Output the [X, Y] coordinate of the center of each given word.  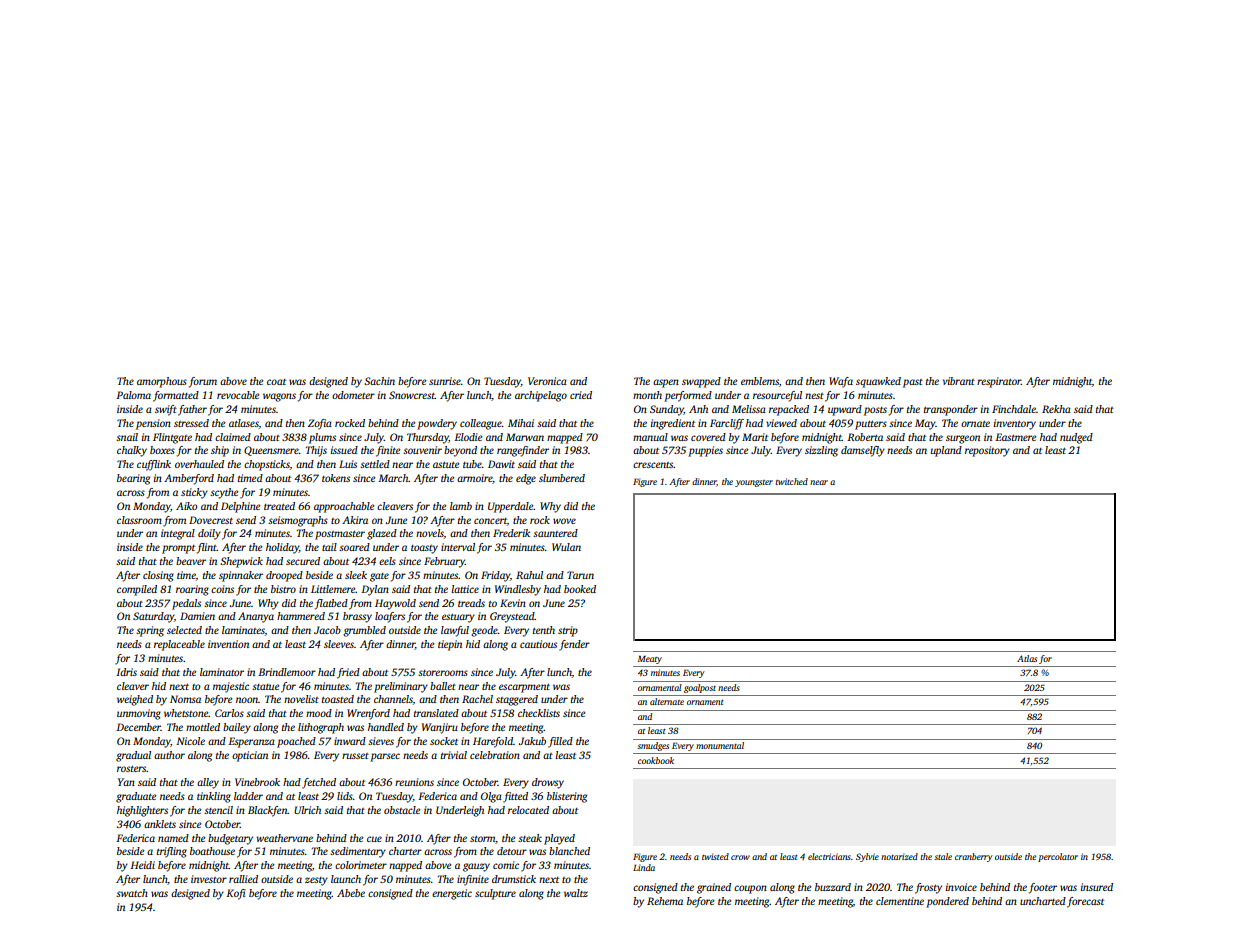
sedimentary [358, 852]
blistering [567, 797]
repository [987, 451]
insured [1097, 887]
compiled [137, 590]
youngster [754, 483]
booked [580, 589]
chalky [132, 451]
